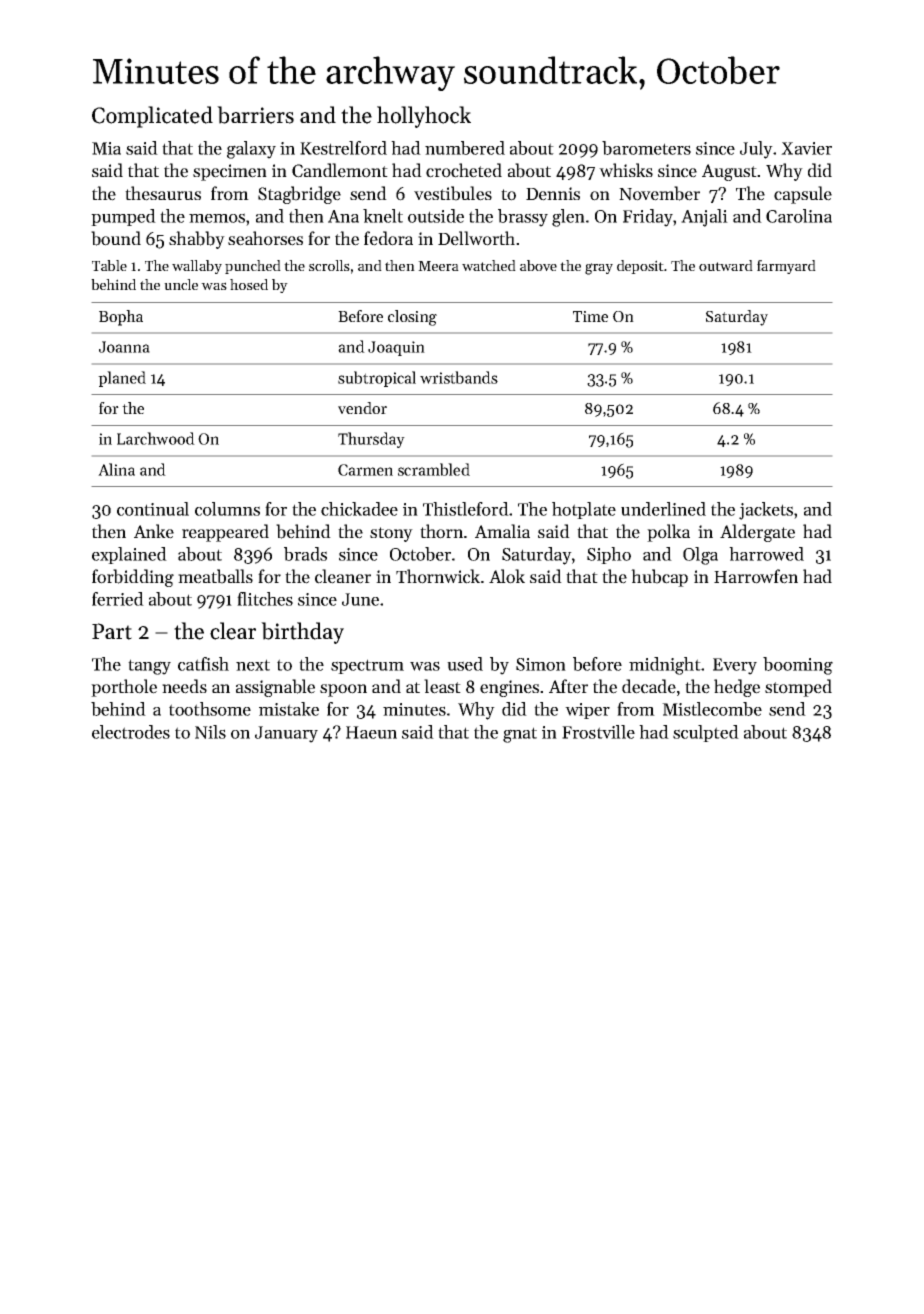 The width and height of the screenshot is (924, 1314). What do you see at coordinates (799, 216) in the screenshot?
I see `Carolina` at bounding box center [799, 216].
